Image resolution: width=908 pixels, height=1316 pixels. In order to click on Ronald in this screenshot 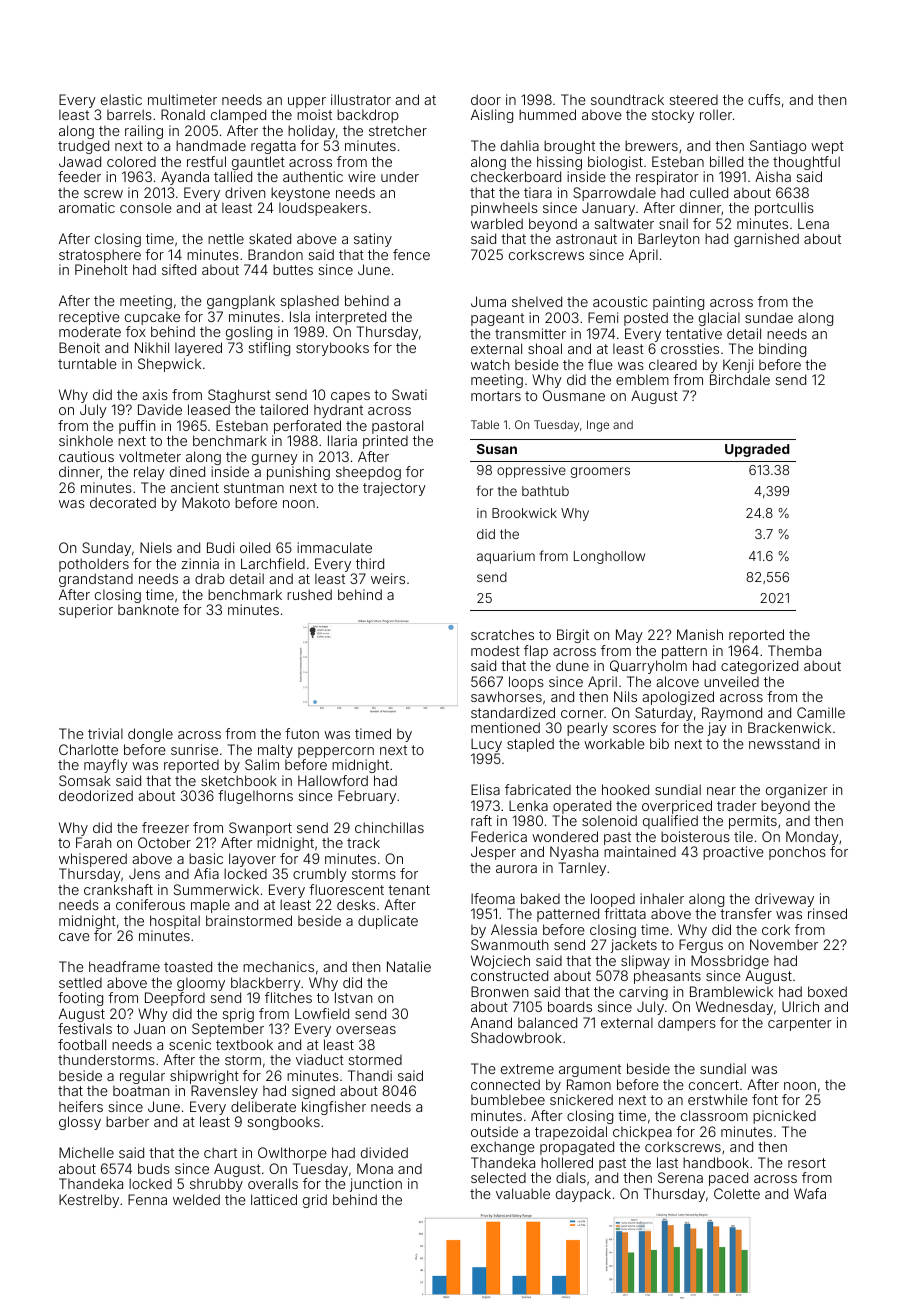, I will do `click(183, 114)`.
